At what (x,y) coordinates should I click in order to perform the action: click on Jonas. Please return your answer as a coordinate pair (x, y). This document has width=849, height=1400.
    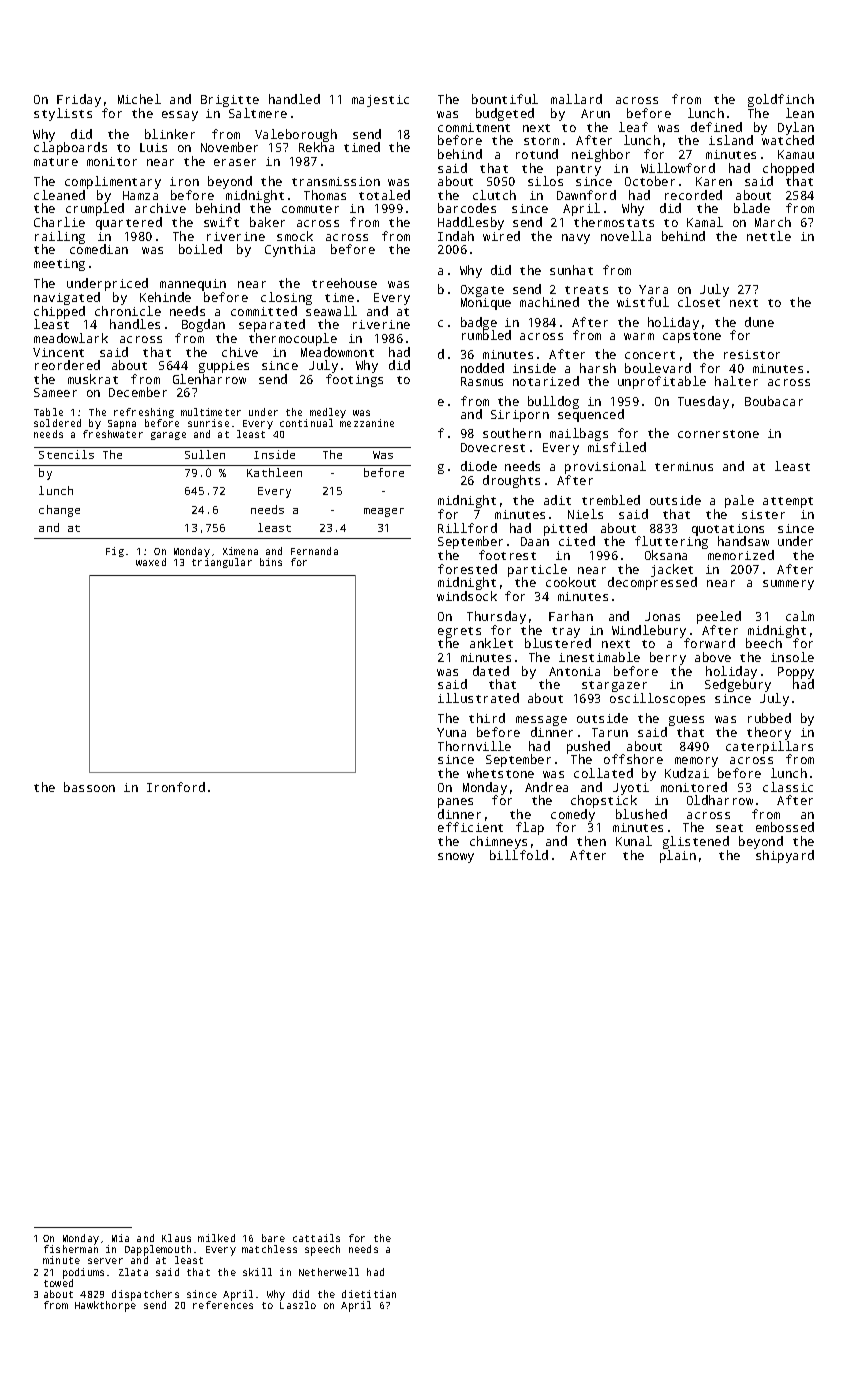
    Looking at the image, I should click on (662, 616).
